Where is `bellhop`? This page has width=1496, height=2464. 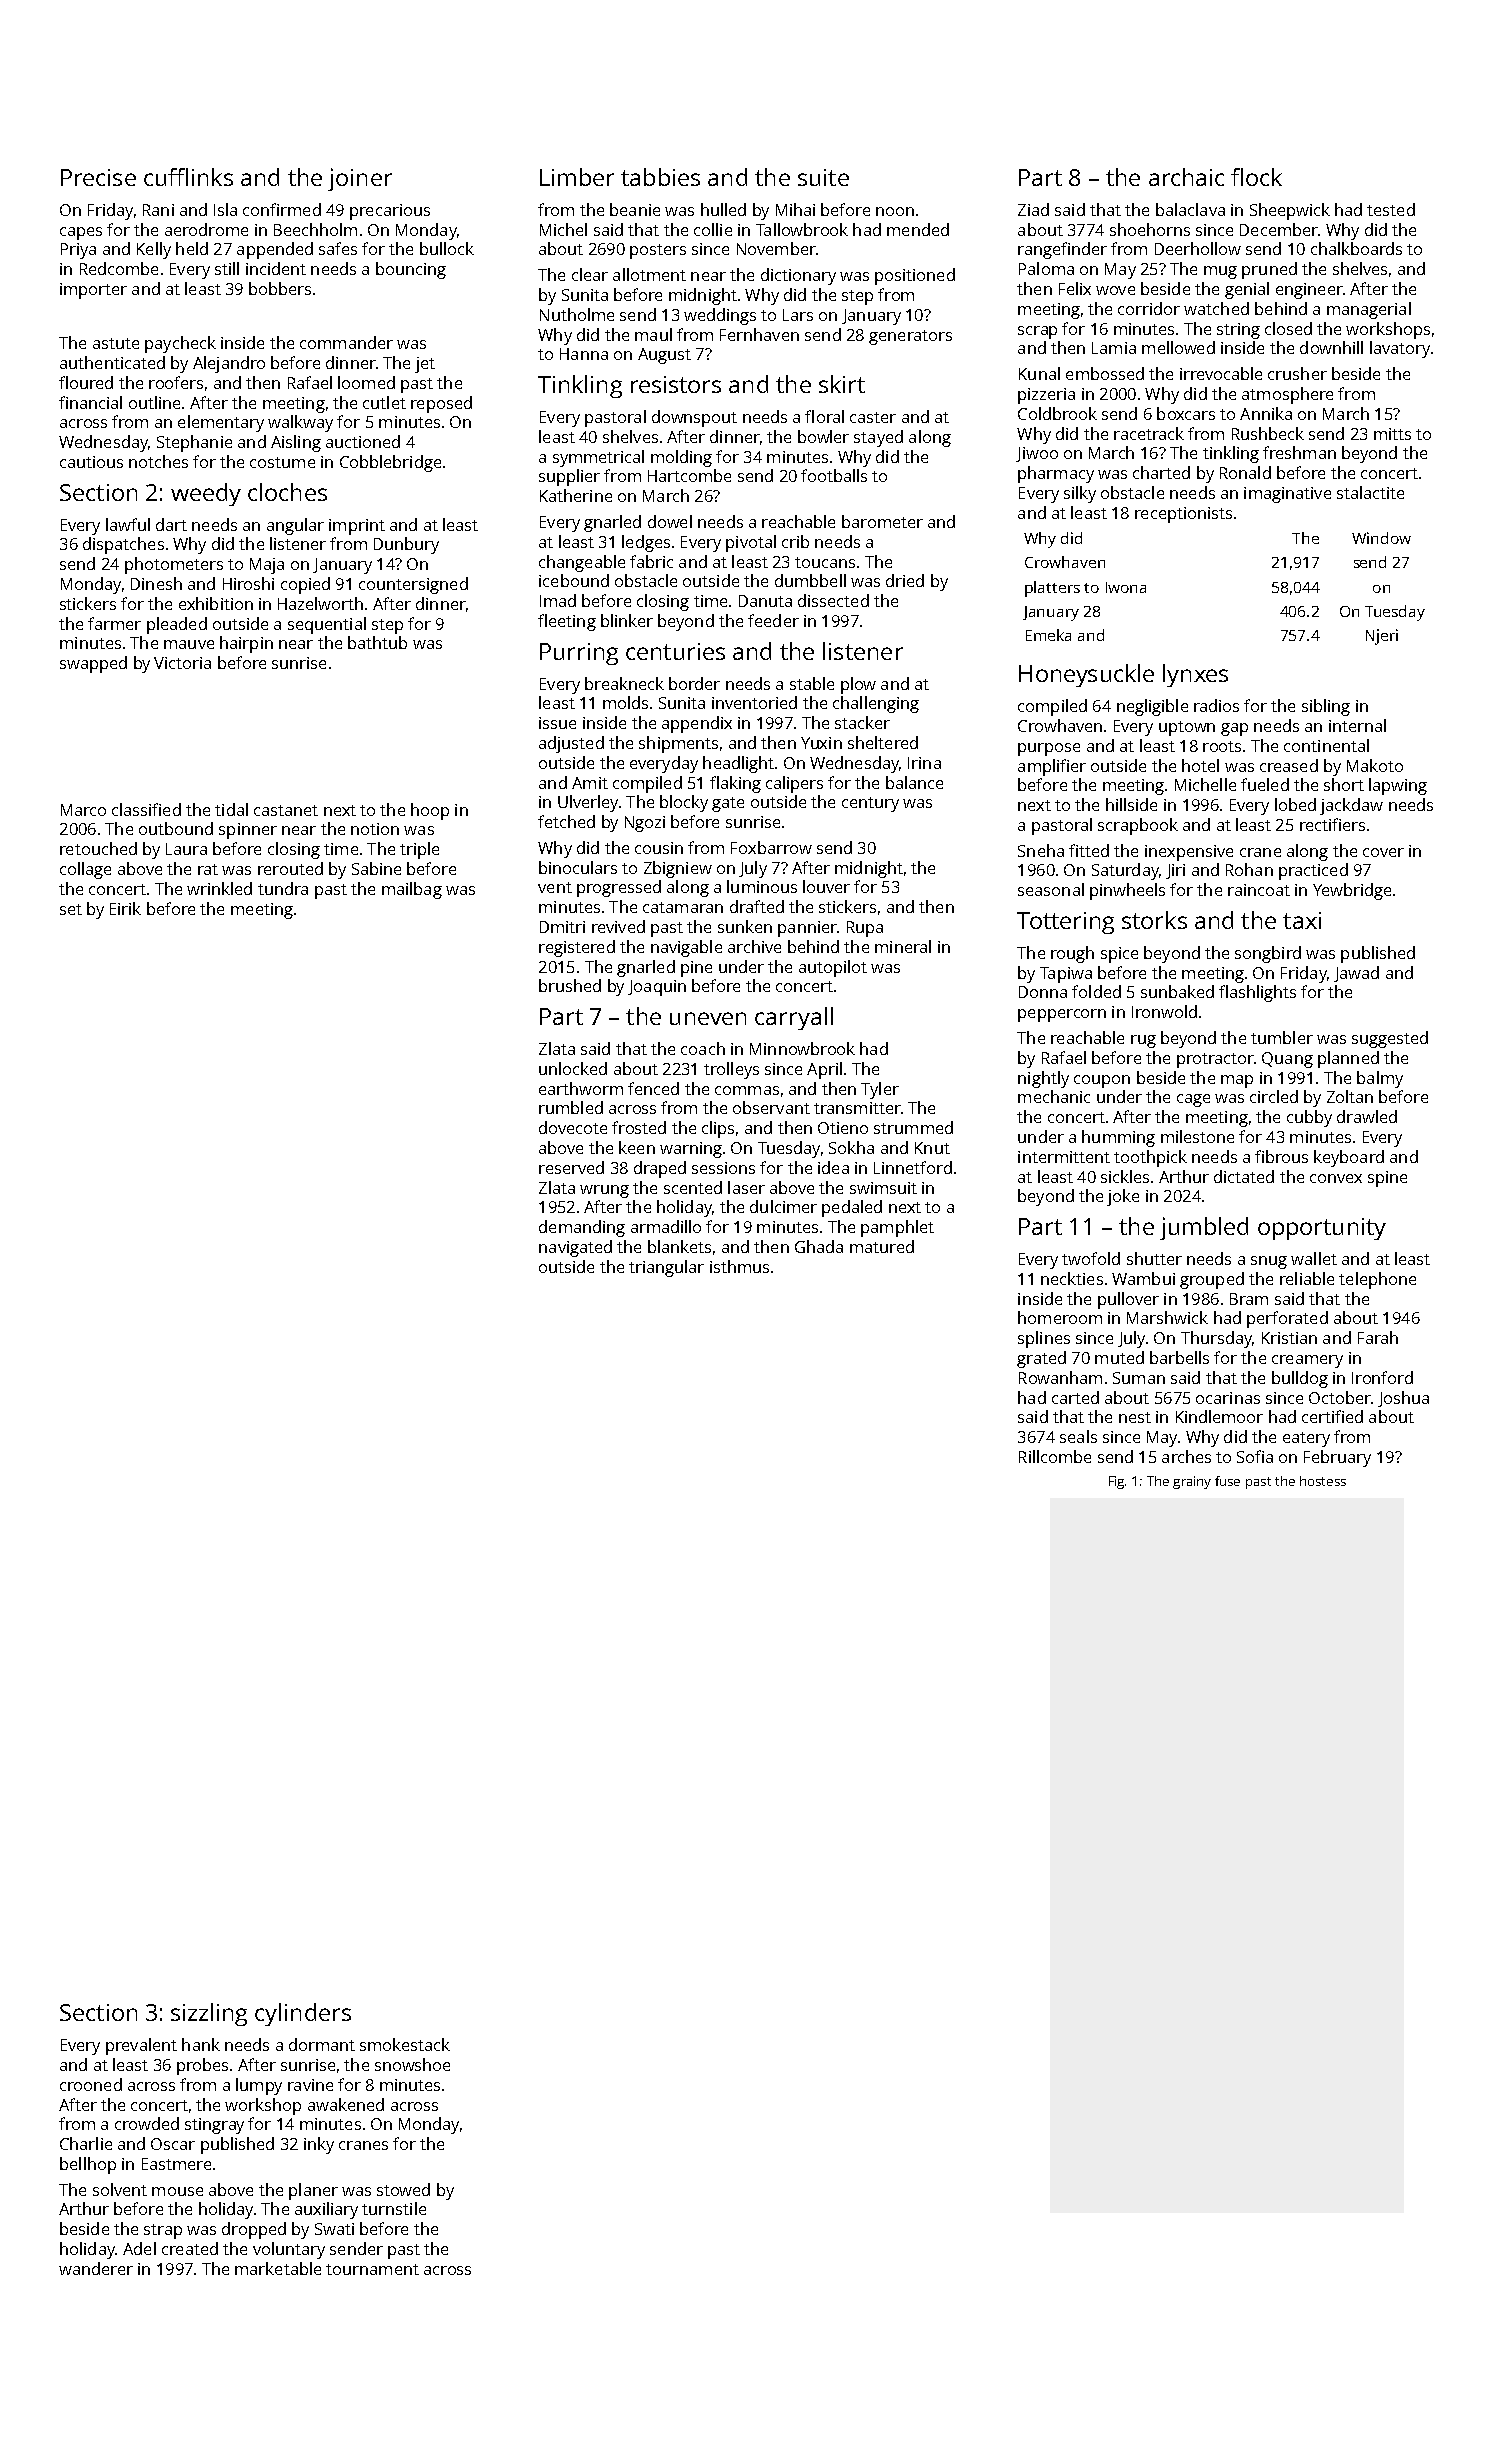 bellhop is located at coordinates (88, 2165).
